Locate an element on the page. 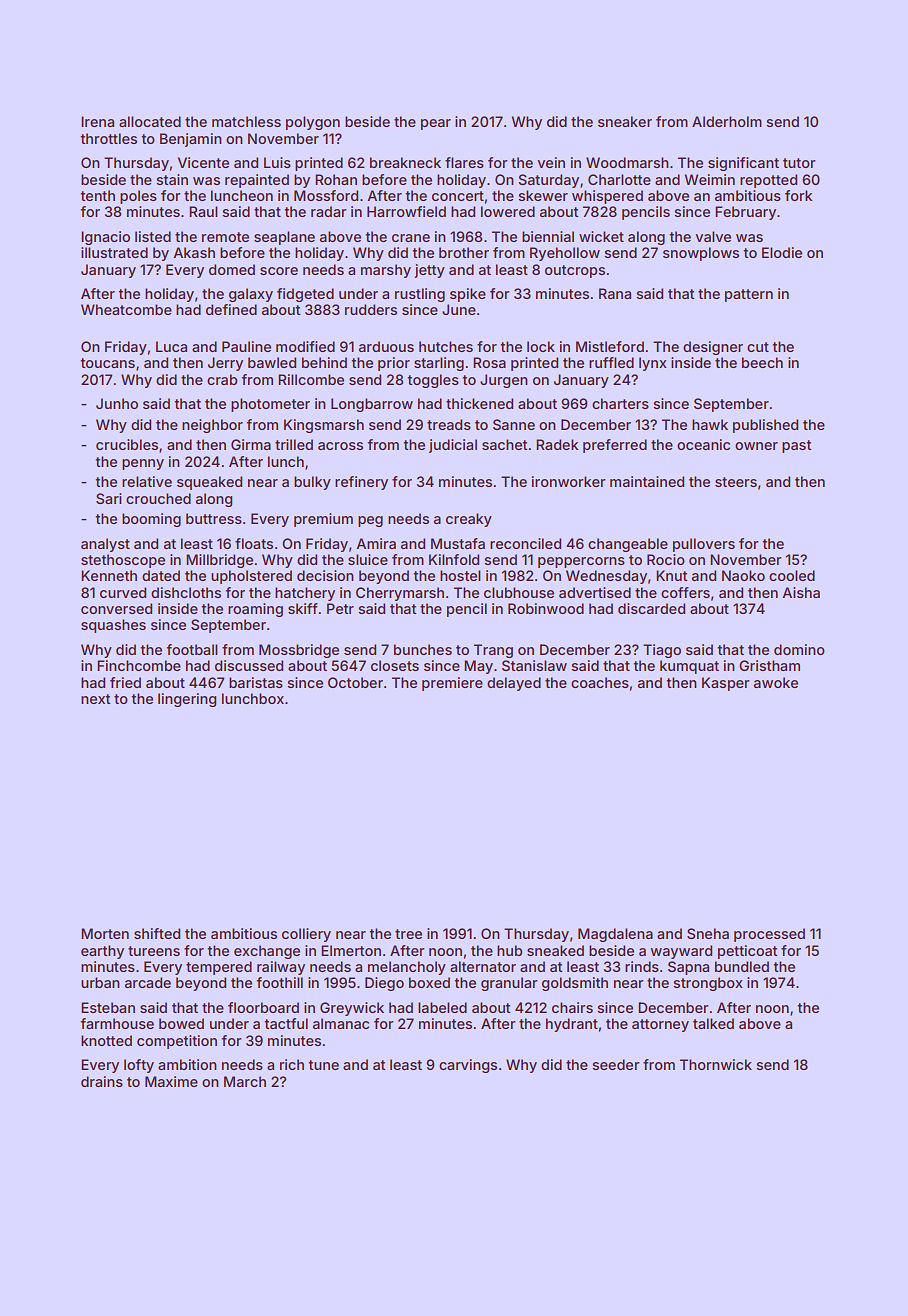 This image has width=908, height=1316. domino is located at coordinates (799, 649).
